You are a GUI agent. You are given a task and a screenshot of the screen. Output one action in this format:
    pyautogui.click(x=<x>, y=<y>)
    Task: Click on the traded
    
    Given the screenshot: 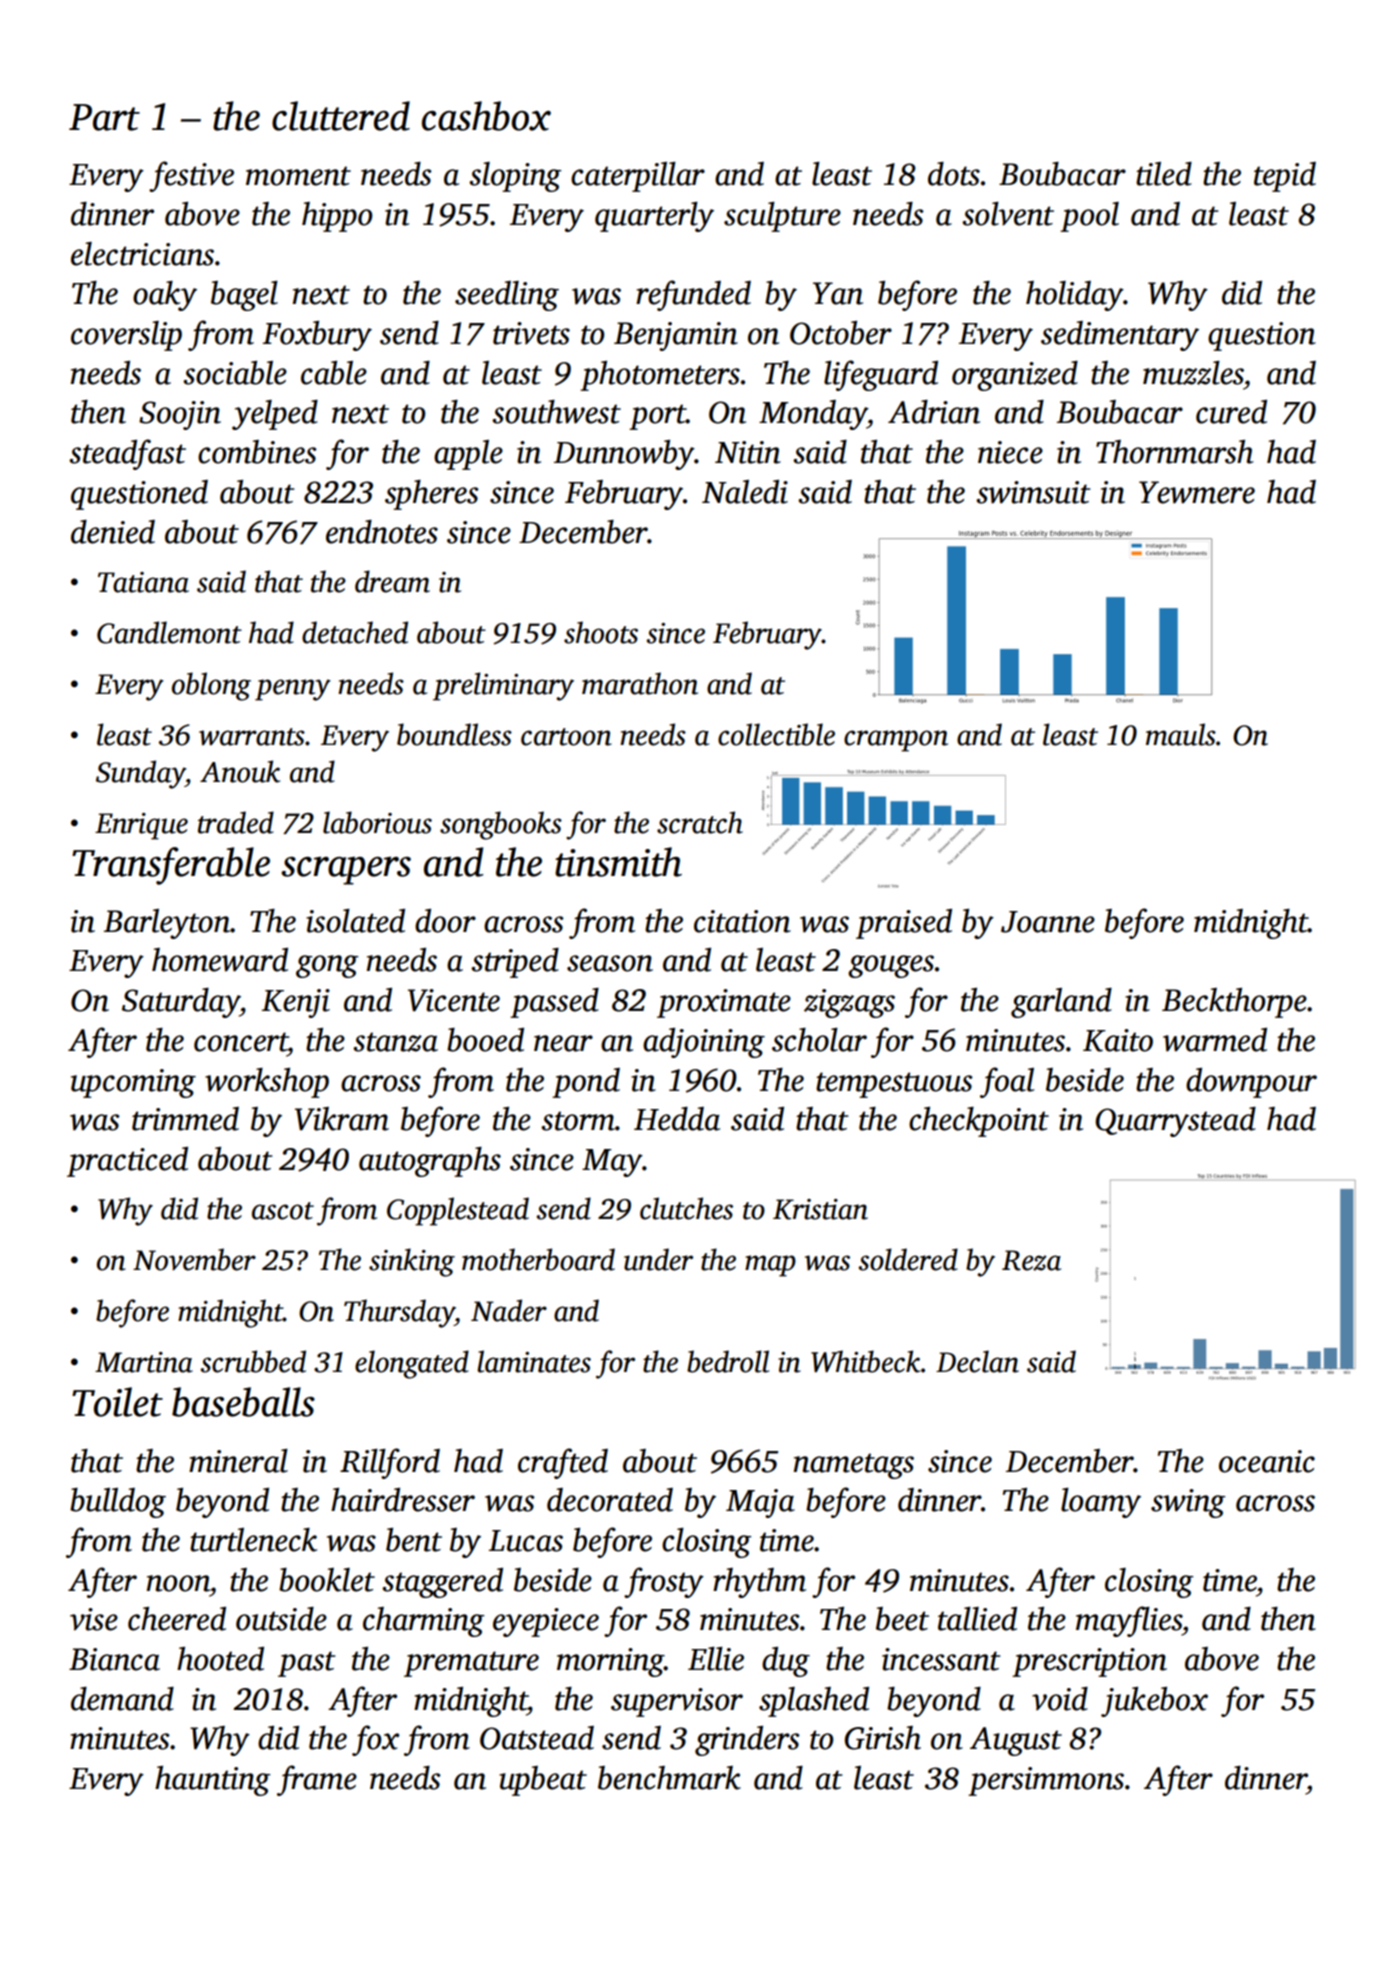 What is the action you would take?
    pyautogui.click(x=236, y=822)
